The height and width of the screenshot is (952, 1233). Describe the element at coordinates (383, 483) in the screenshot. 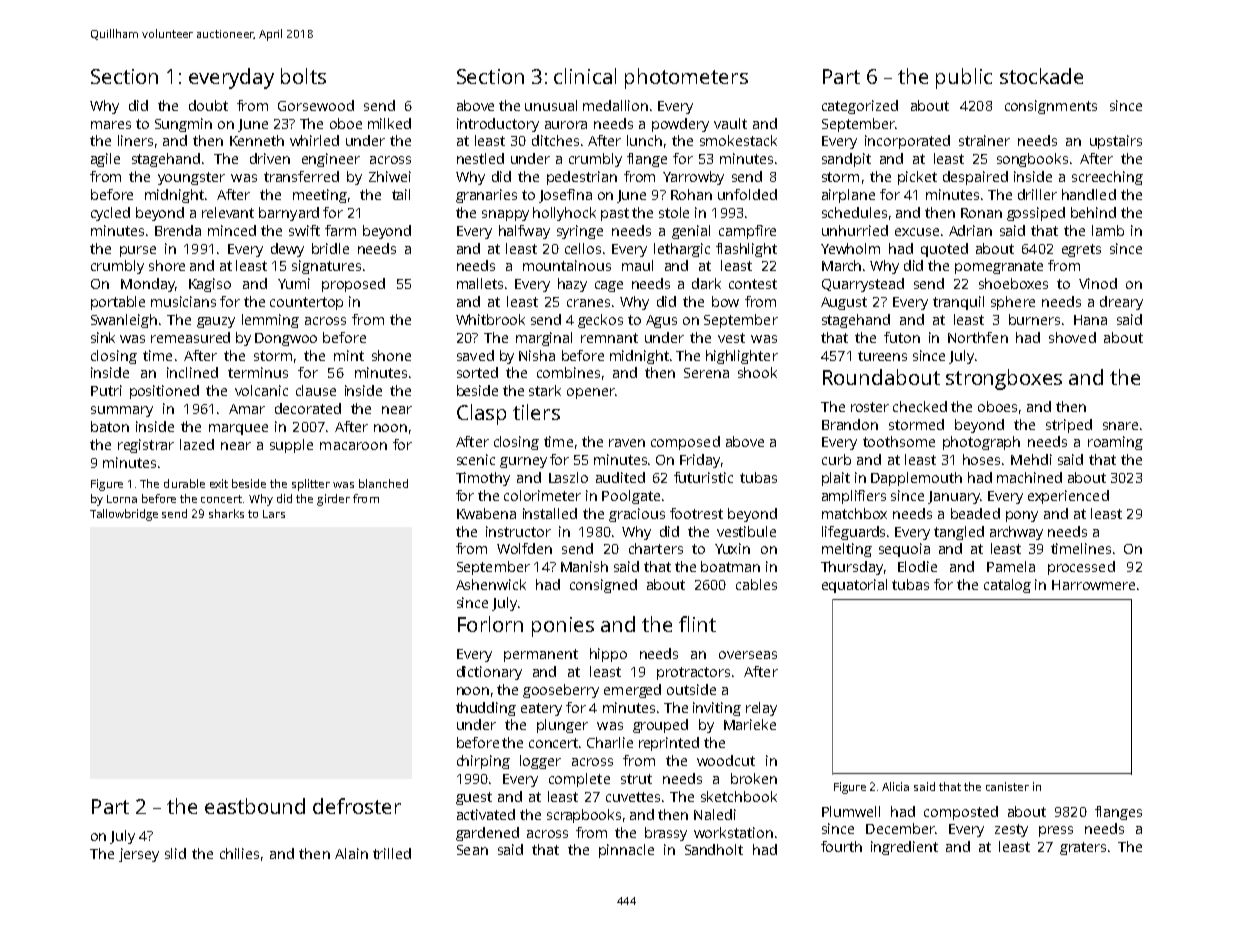

I see `blanched` at that location.
